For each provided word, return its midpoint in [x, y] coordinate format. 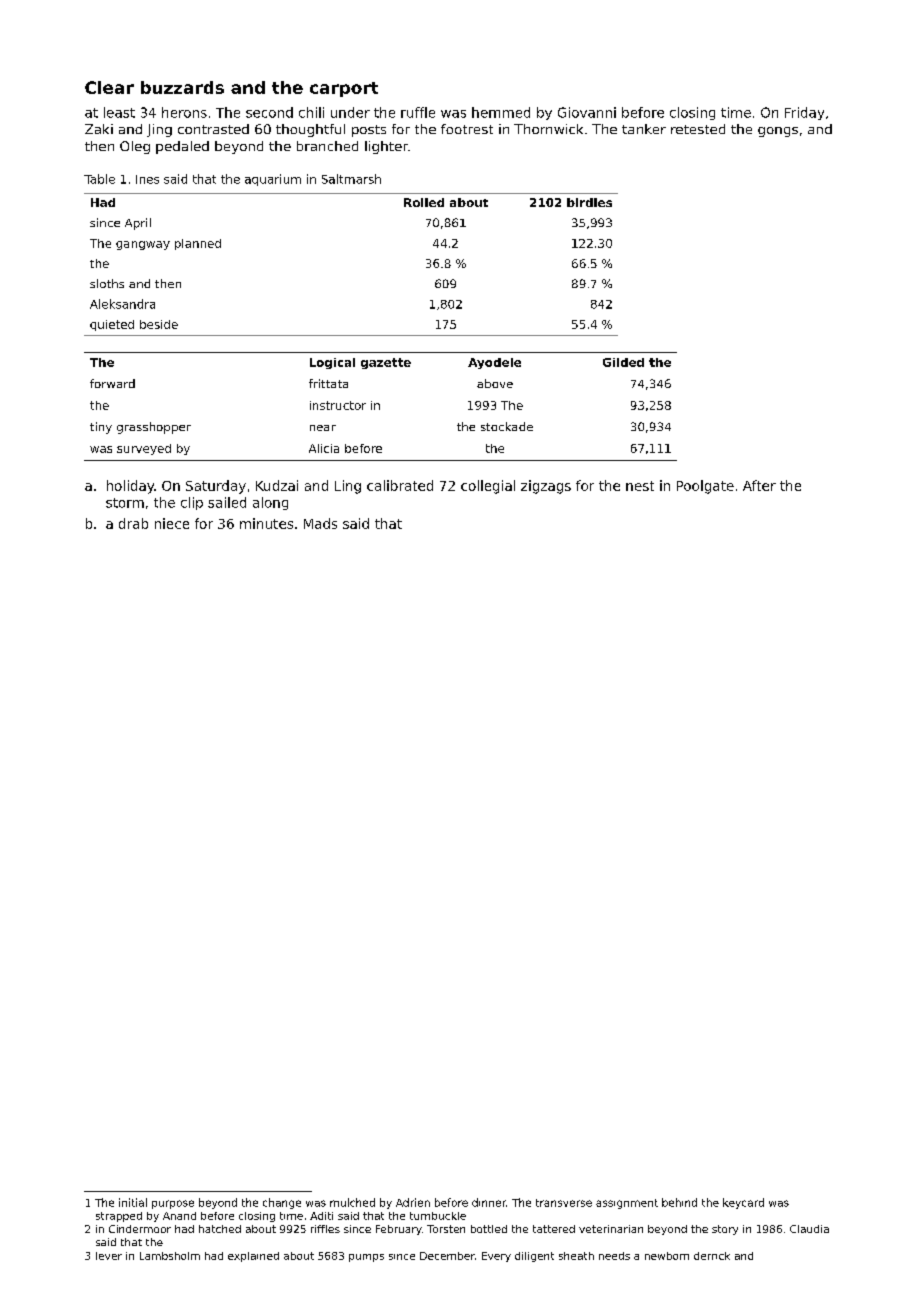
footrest [467, 129]
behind [679, 1202]
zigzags [546, 487]
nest [640, 486]
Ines [147, 179]
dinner [489, 1202]
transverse [564, 1203]
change [282, 1203]
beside [159, 324]
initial [133, 1202]
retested [698, 129]
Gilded [623, 362]
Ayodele [494, 363]
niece [172, 523]
